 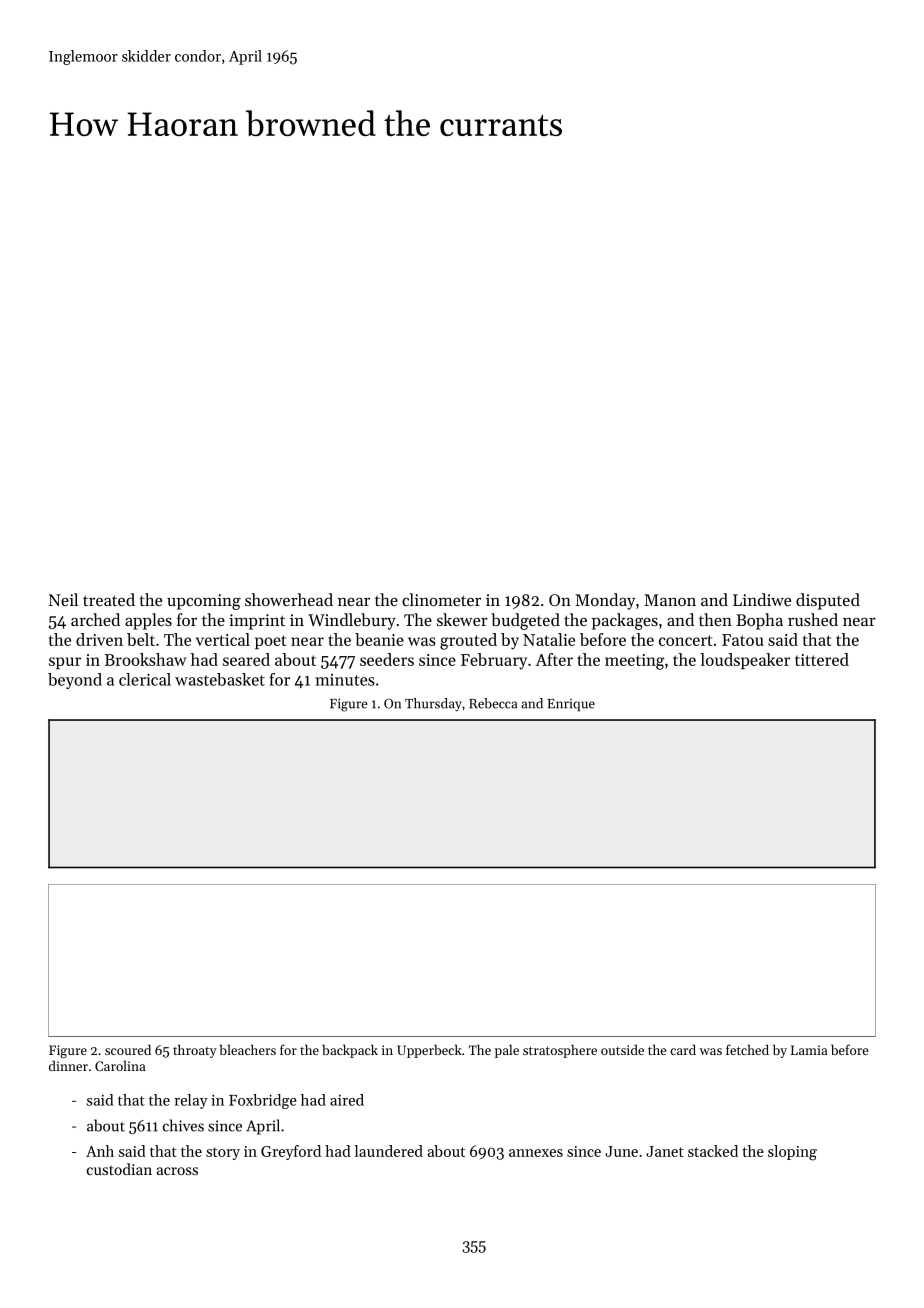 What do you see at coordinates (128, 1049) in the screenshot?
I see `scoured` at bounding box center [128, 1049].
